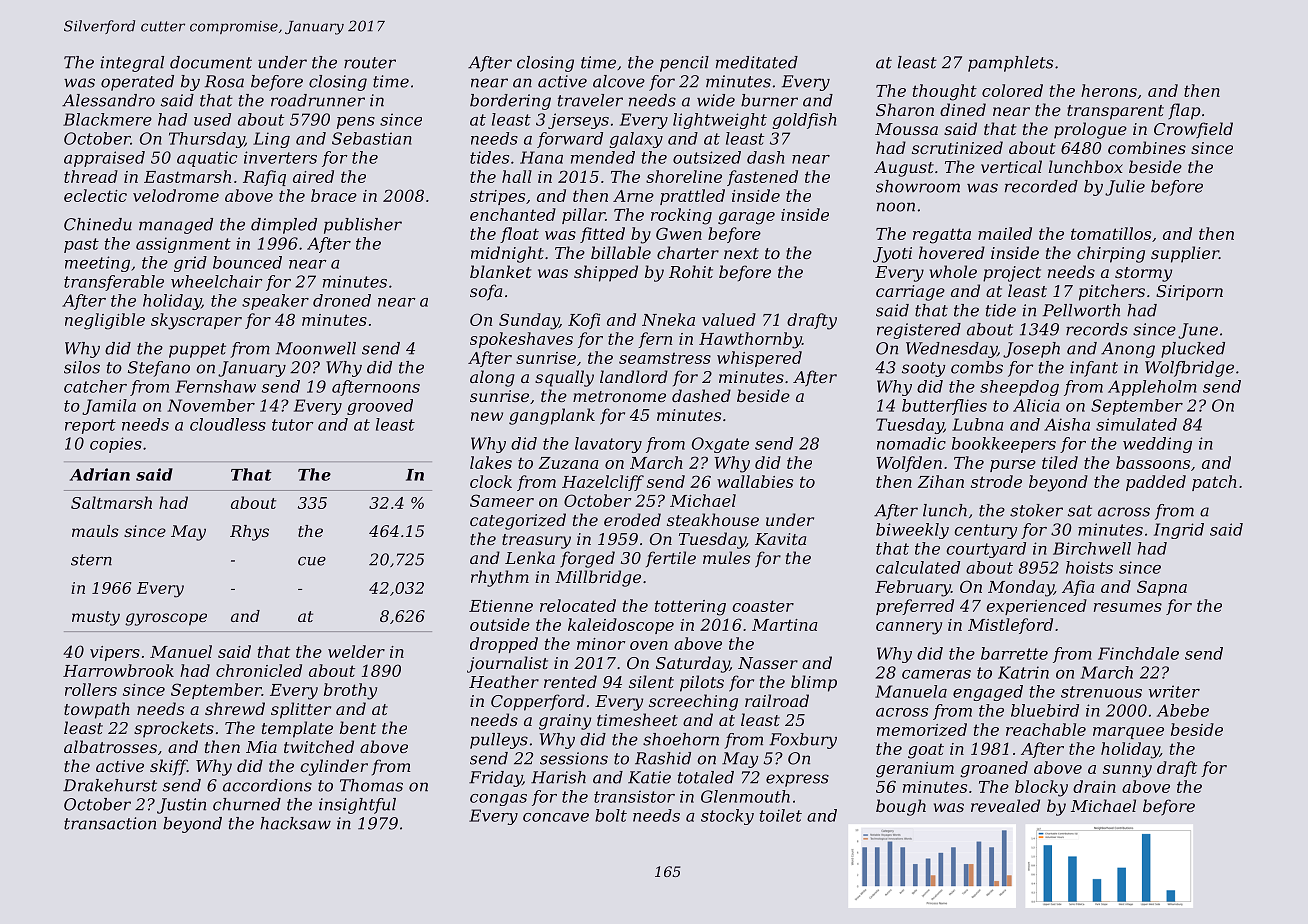  What do you see at coordinates (249, 533) in the image?
I see `Rhys` at bounding box center [249, 533].
